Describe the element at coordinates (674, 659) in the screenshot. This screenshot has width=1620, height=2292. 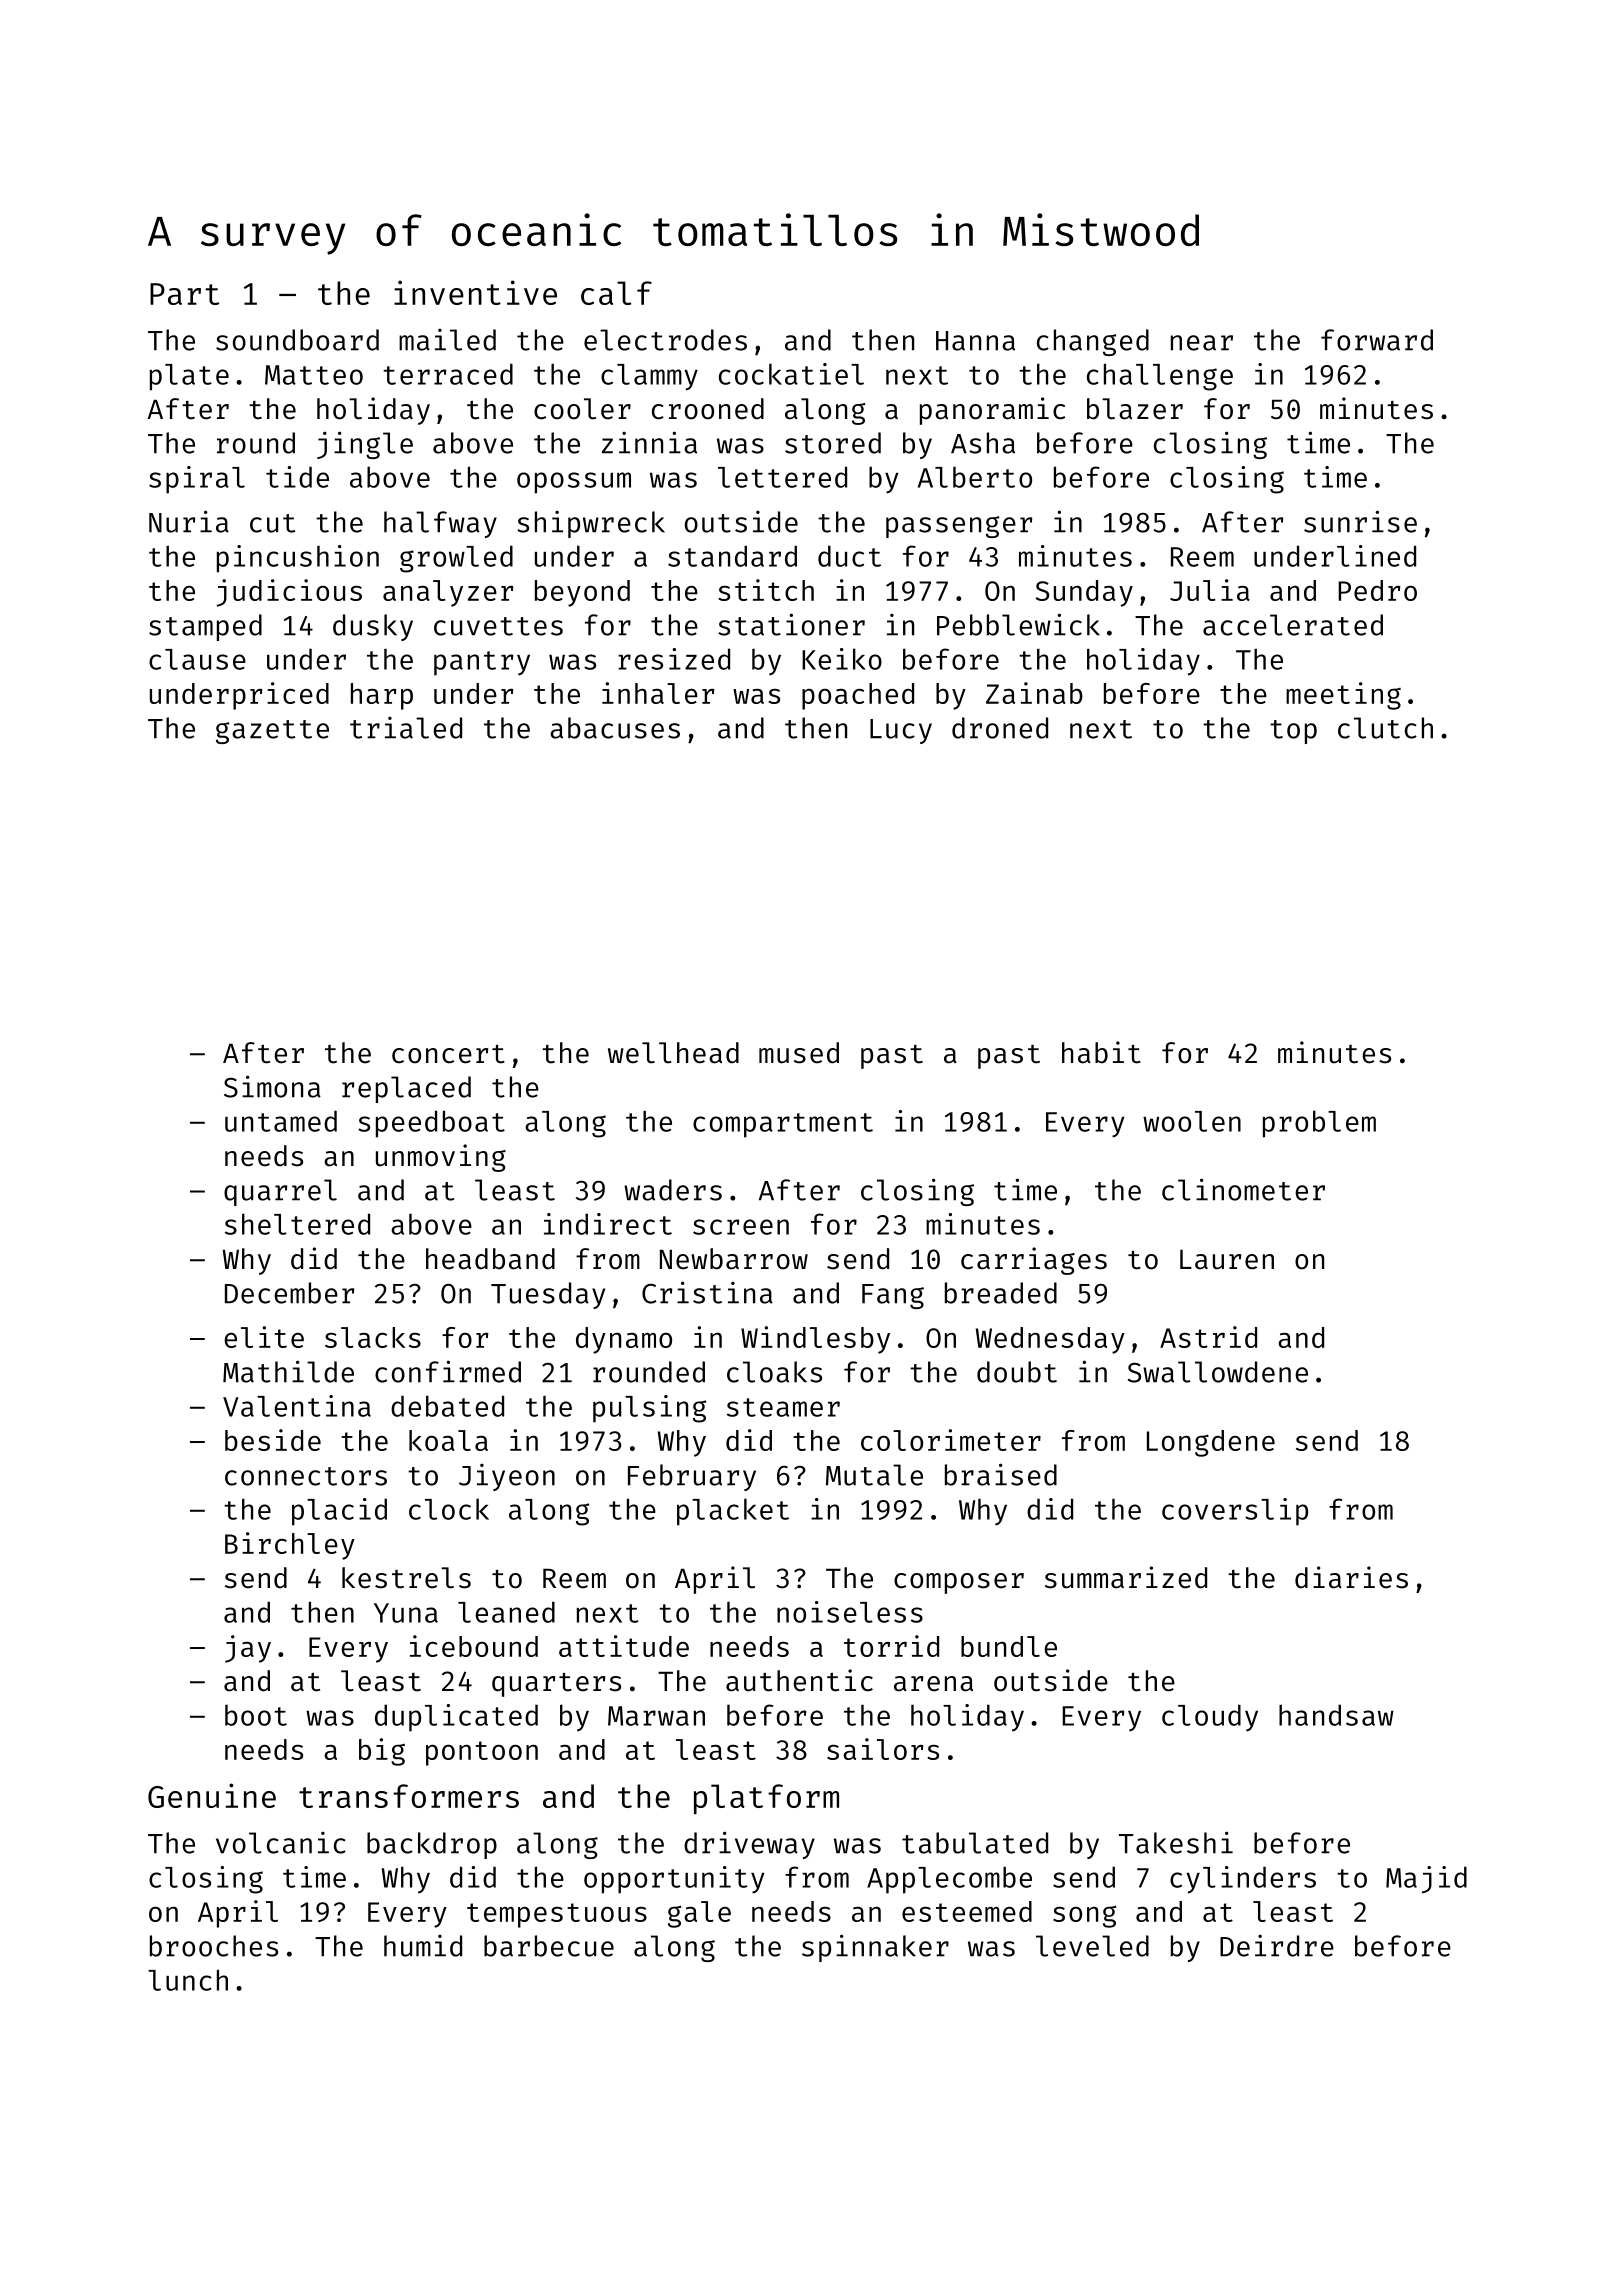
I see `resized` at that location.
